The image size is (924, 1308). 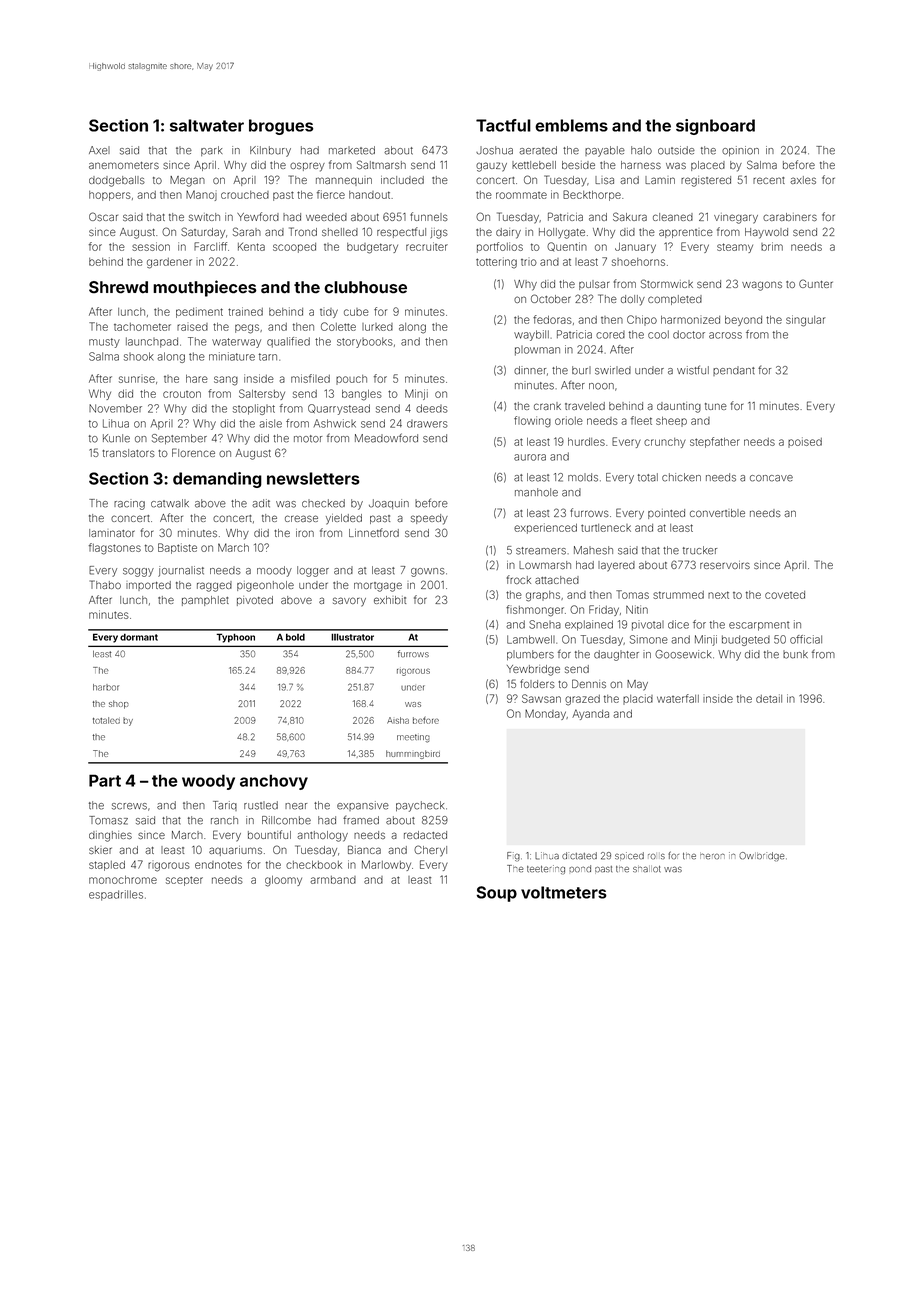 What do you see at coordinates (115, 549) in the screenshot?
I see `flagstones` at bounding box center [115, 549].
